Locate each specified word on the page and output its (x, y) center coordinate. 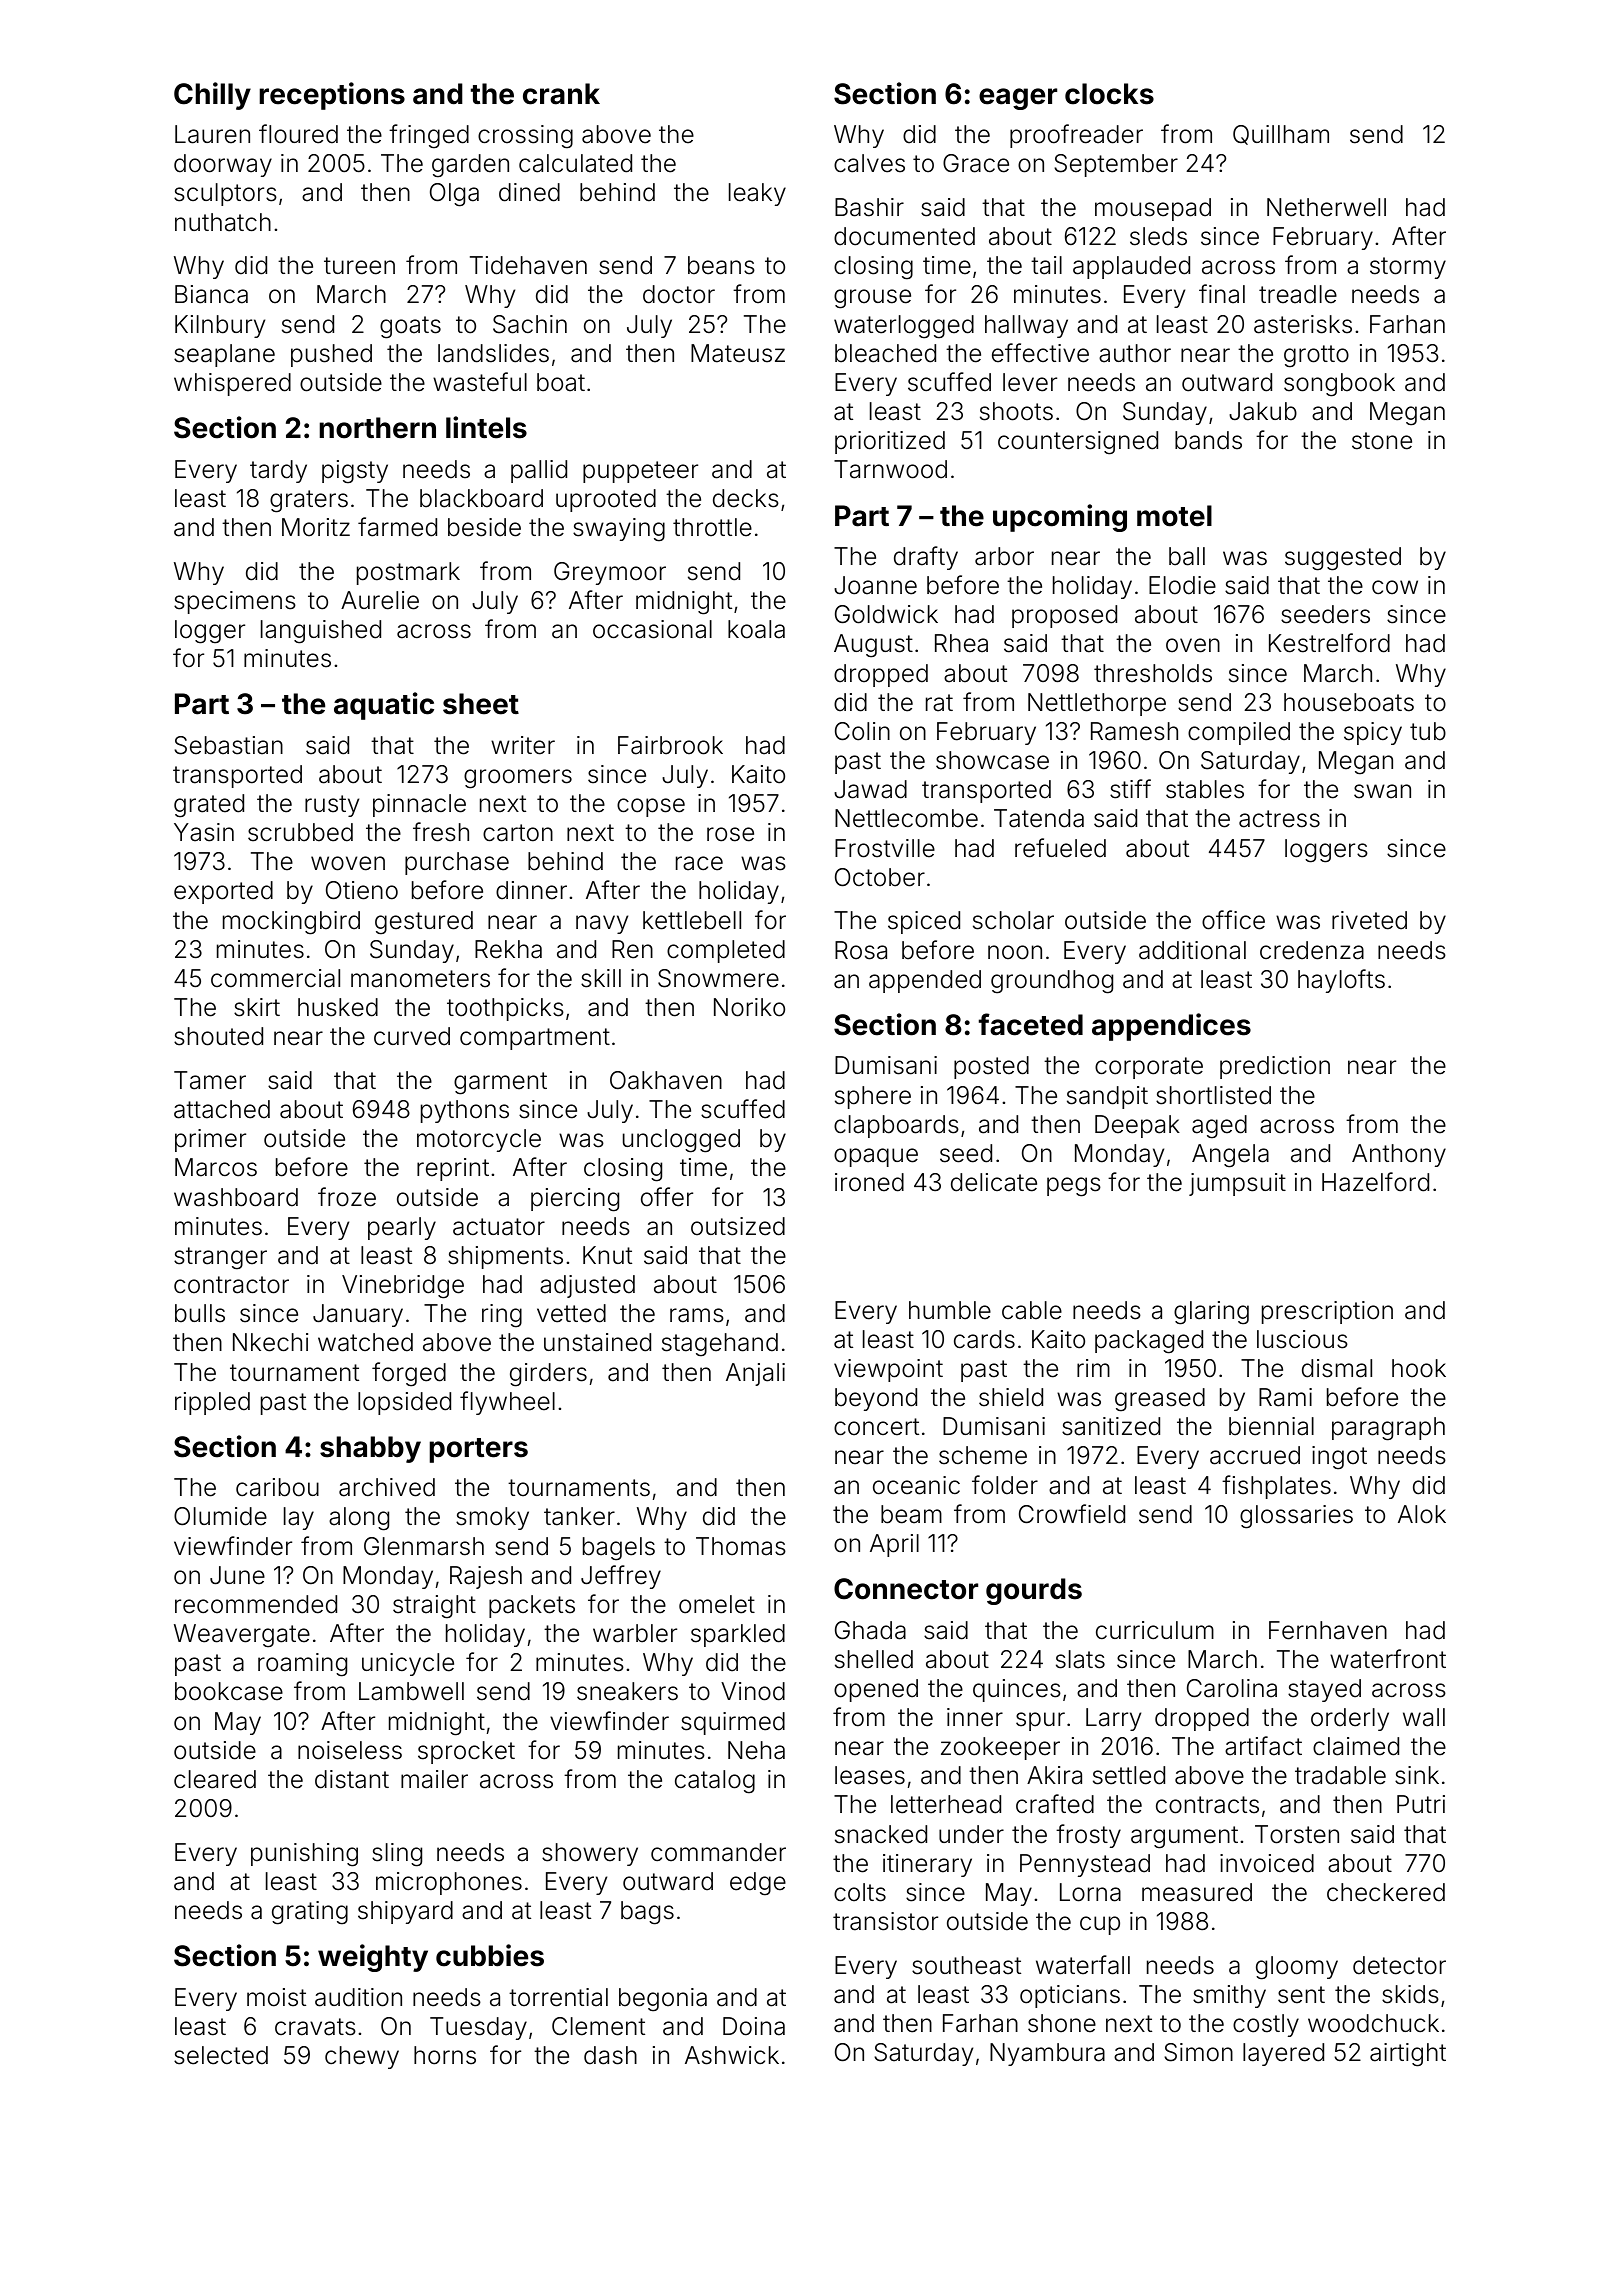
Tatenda (1039, 818)
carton (518, 833)
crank (561, 94)
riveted (1369, 920)
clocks (1109, 94)
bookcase (229, 1691)
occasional (652, 629)
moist (276, 1997)
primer (210, 1140)
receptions (332, 96)
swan (1382, 791)
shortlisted (1213, 1095)
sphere (873, 1097)
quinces (1017, 1690)
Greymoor (610, 573)
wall (1424, 1717)
